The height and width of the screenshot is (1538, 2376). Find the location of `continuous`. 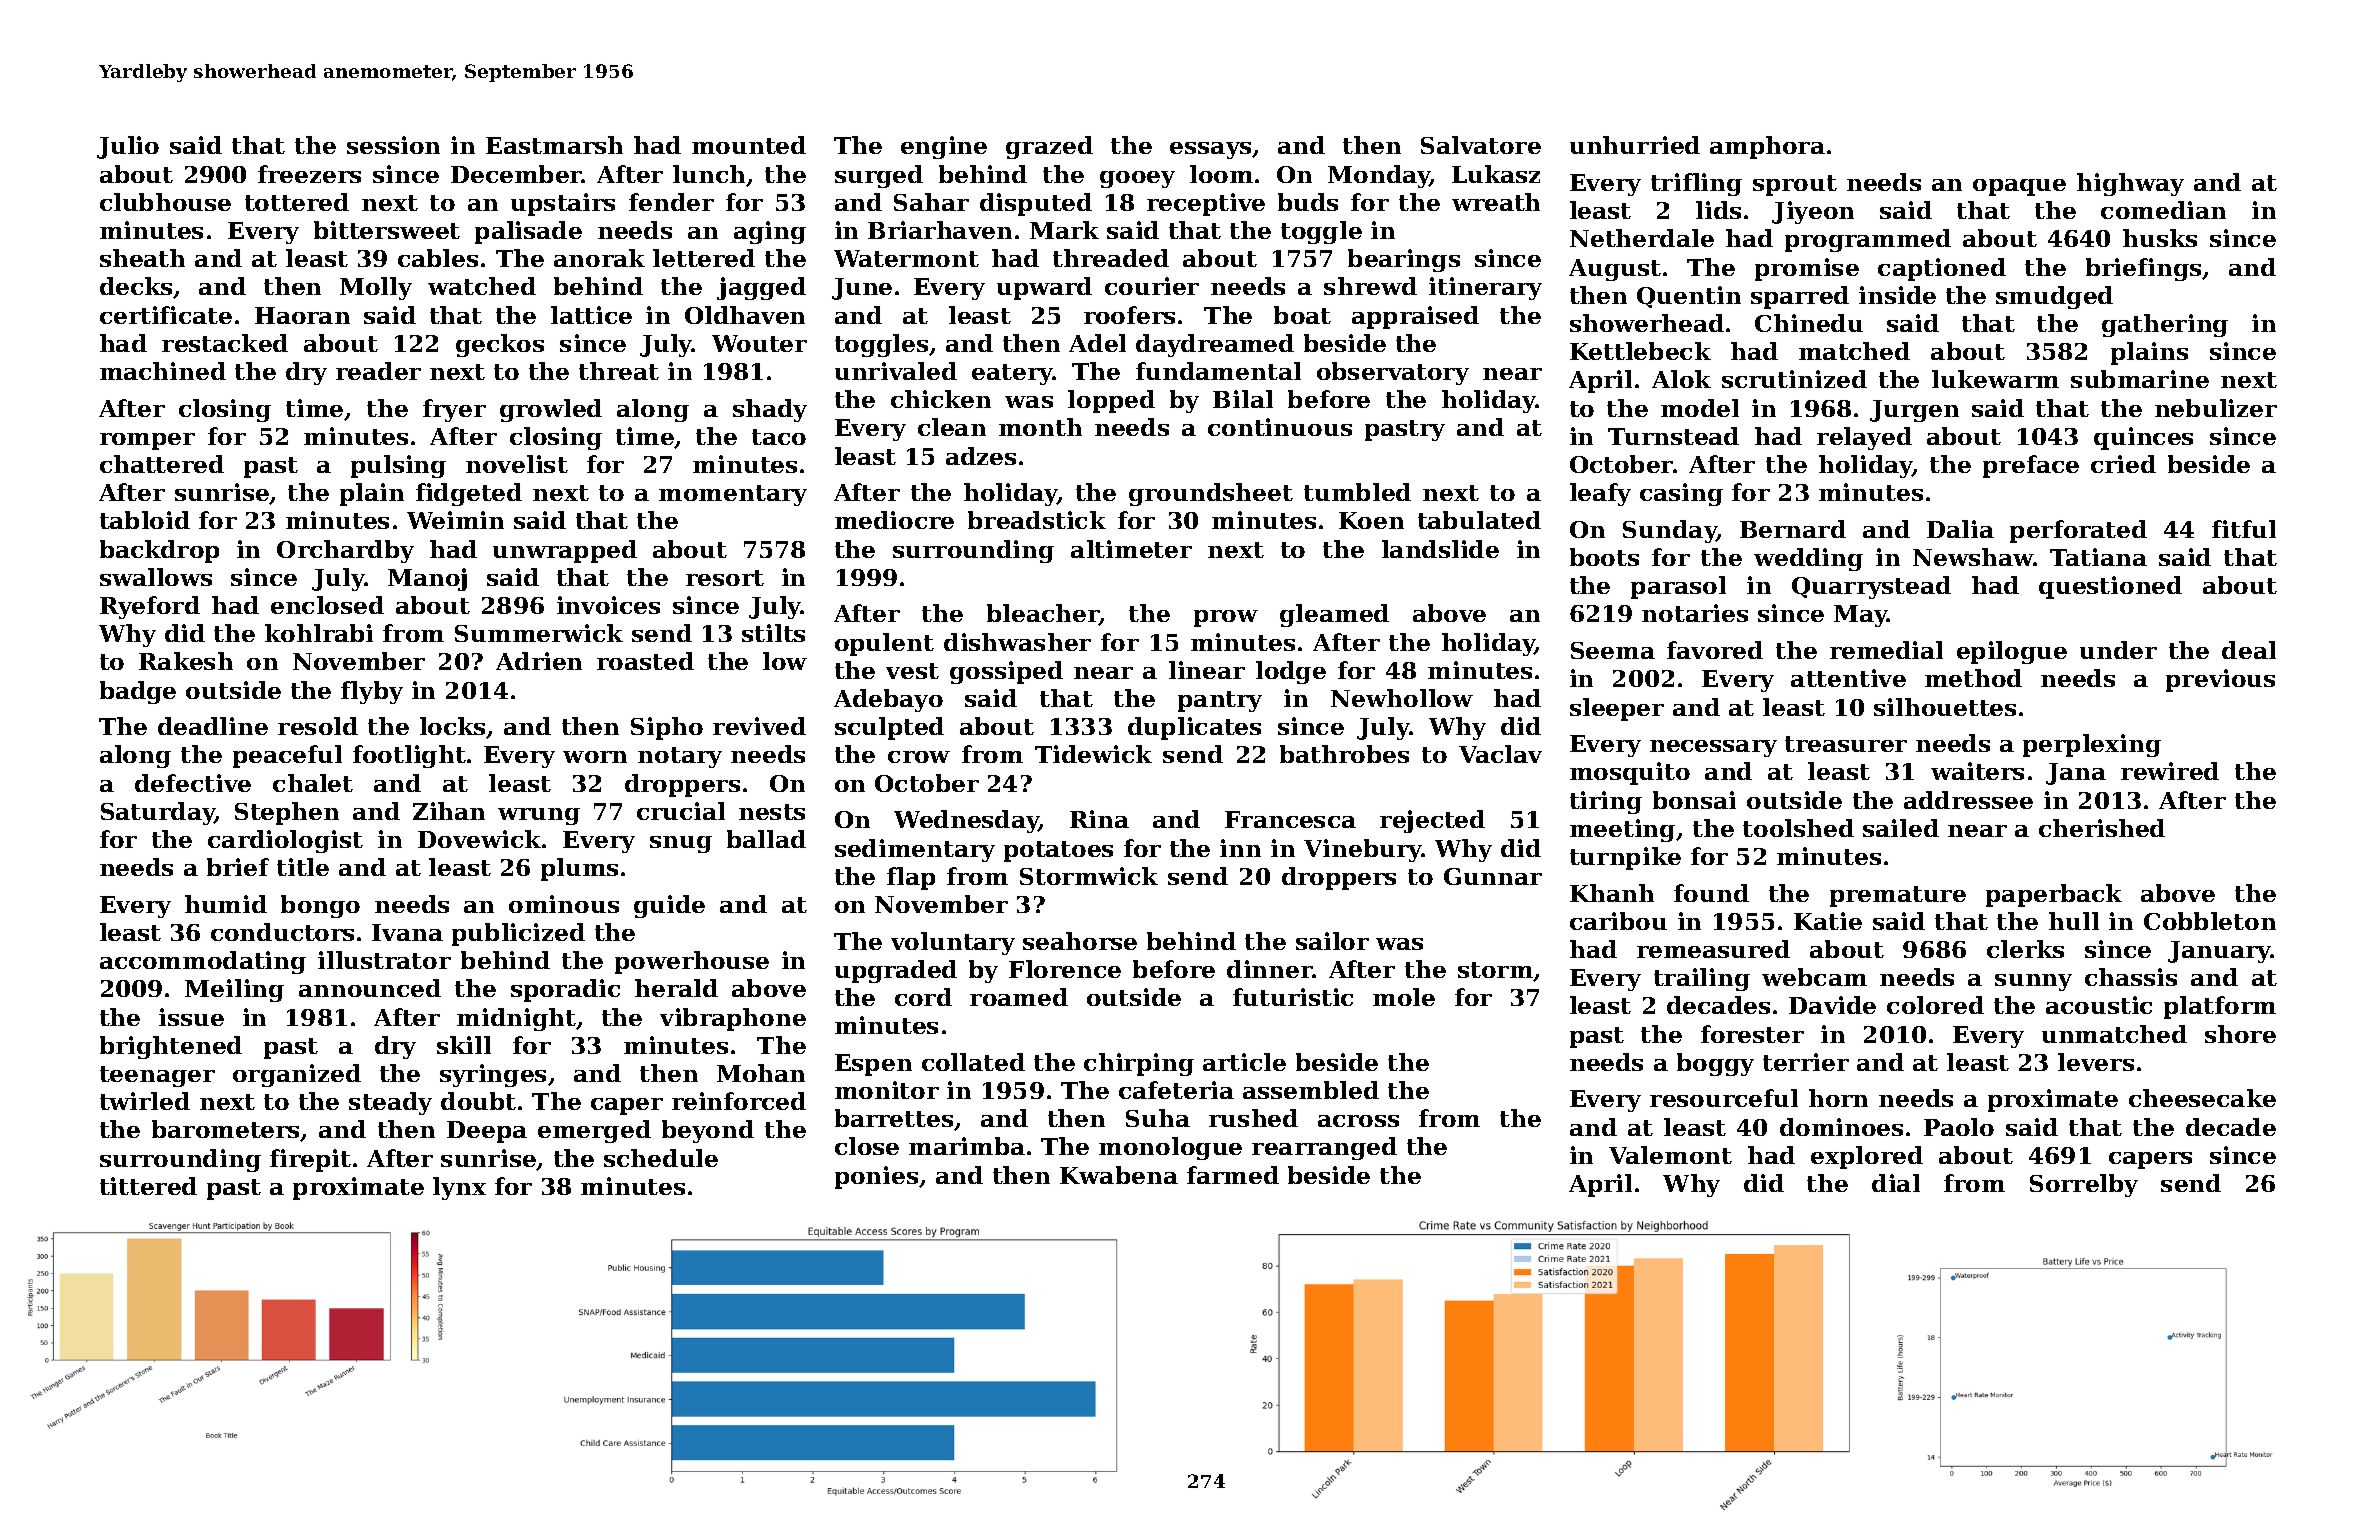

continuous is located at coordinates (1280, 427).
